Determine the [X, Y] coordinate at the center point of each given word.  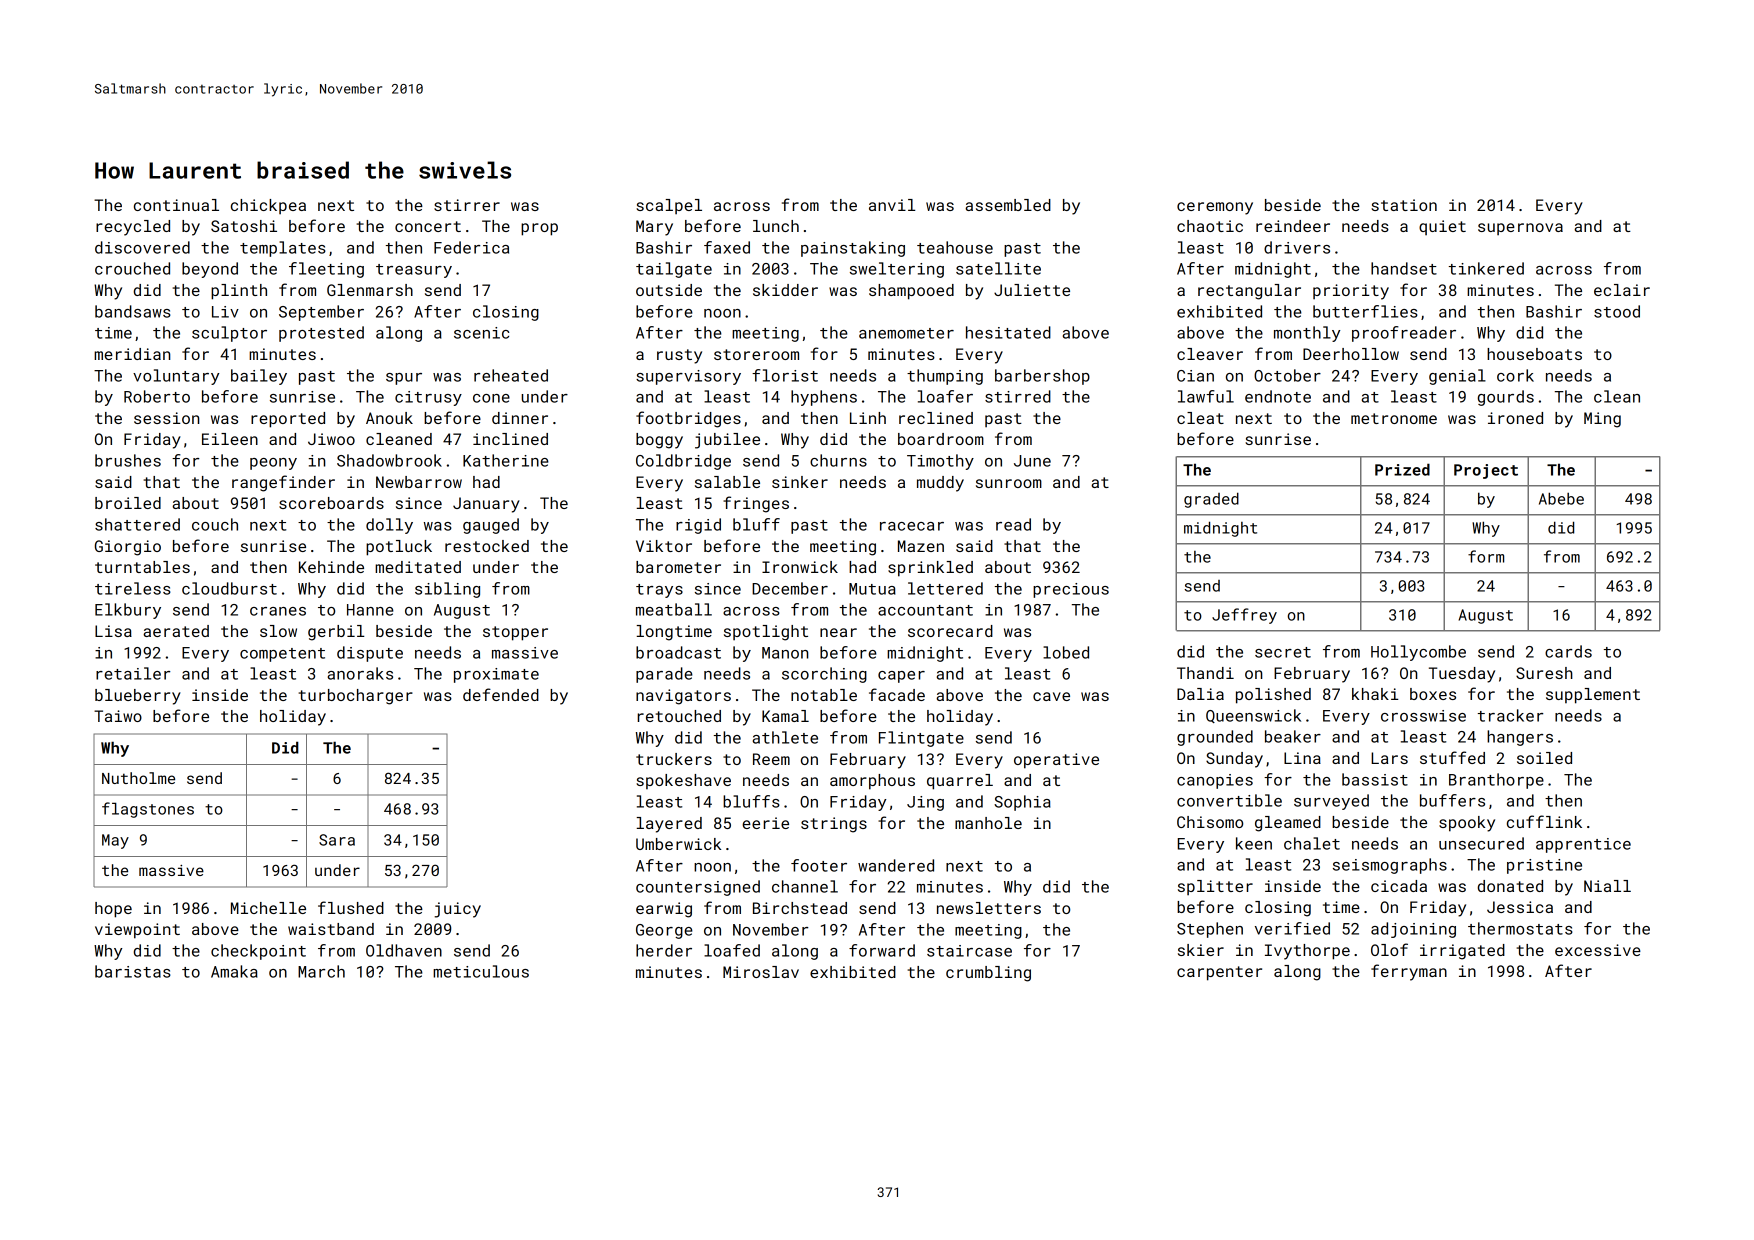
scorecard [950, 631]
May [115, 841]
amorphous [872, 782]
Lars [1389, 758]
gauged [491, 526]
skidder [785, 290]
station [1404, 205]
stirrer [467, 205]
